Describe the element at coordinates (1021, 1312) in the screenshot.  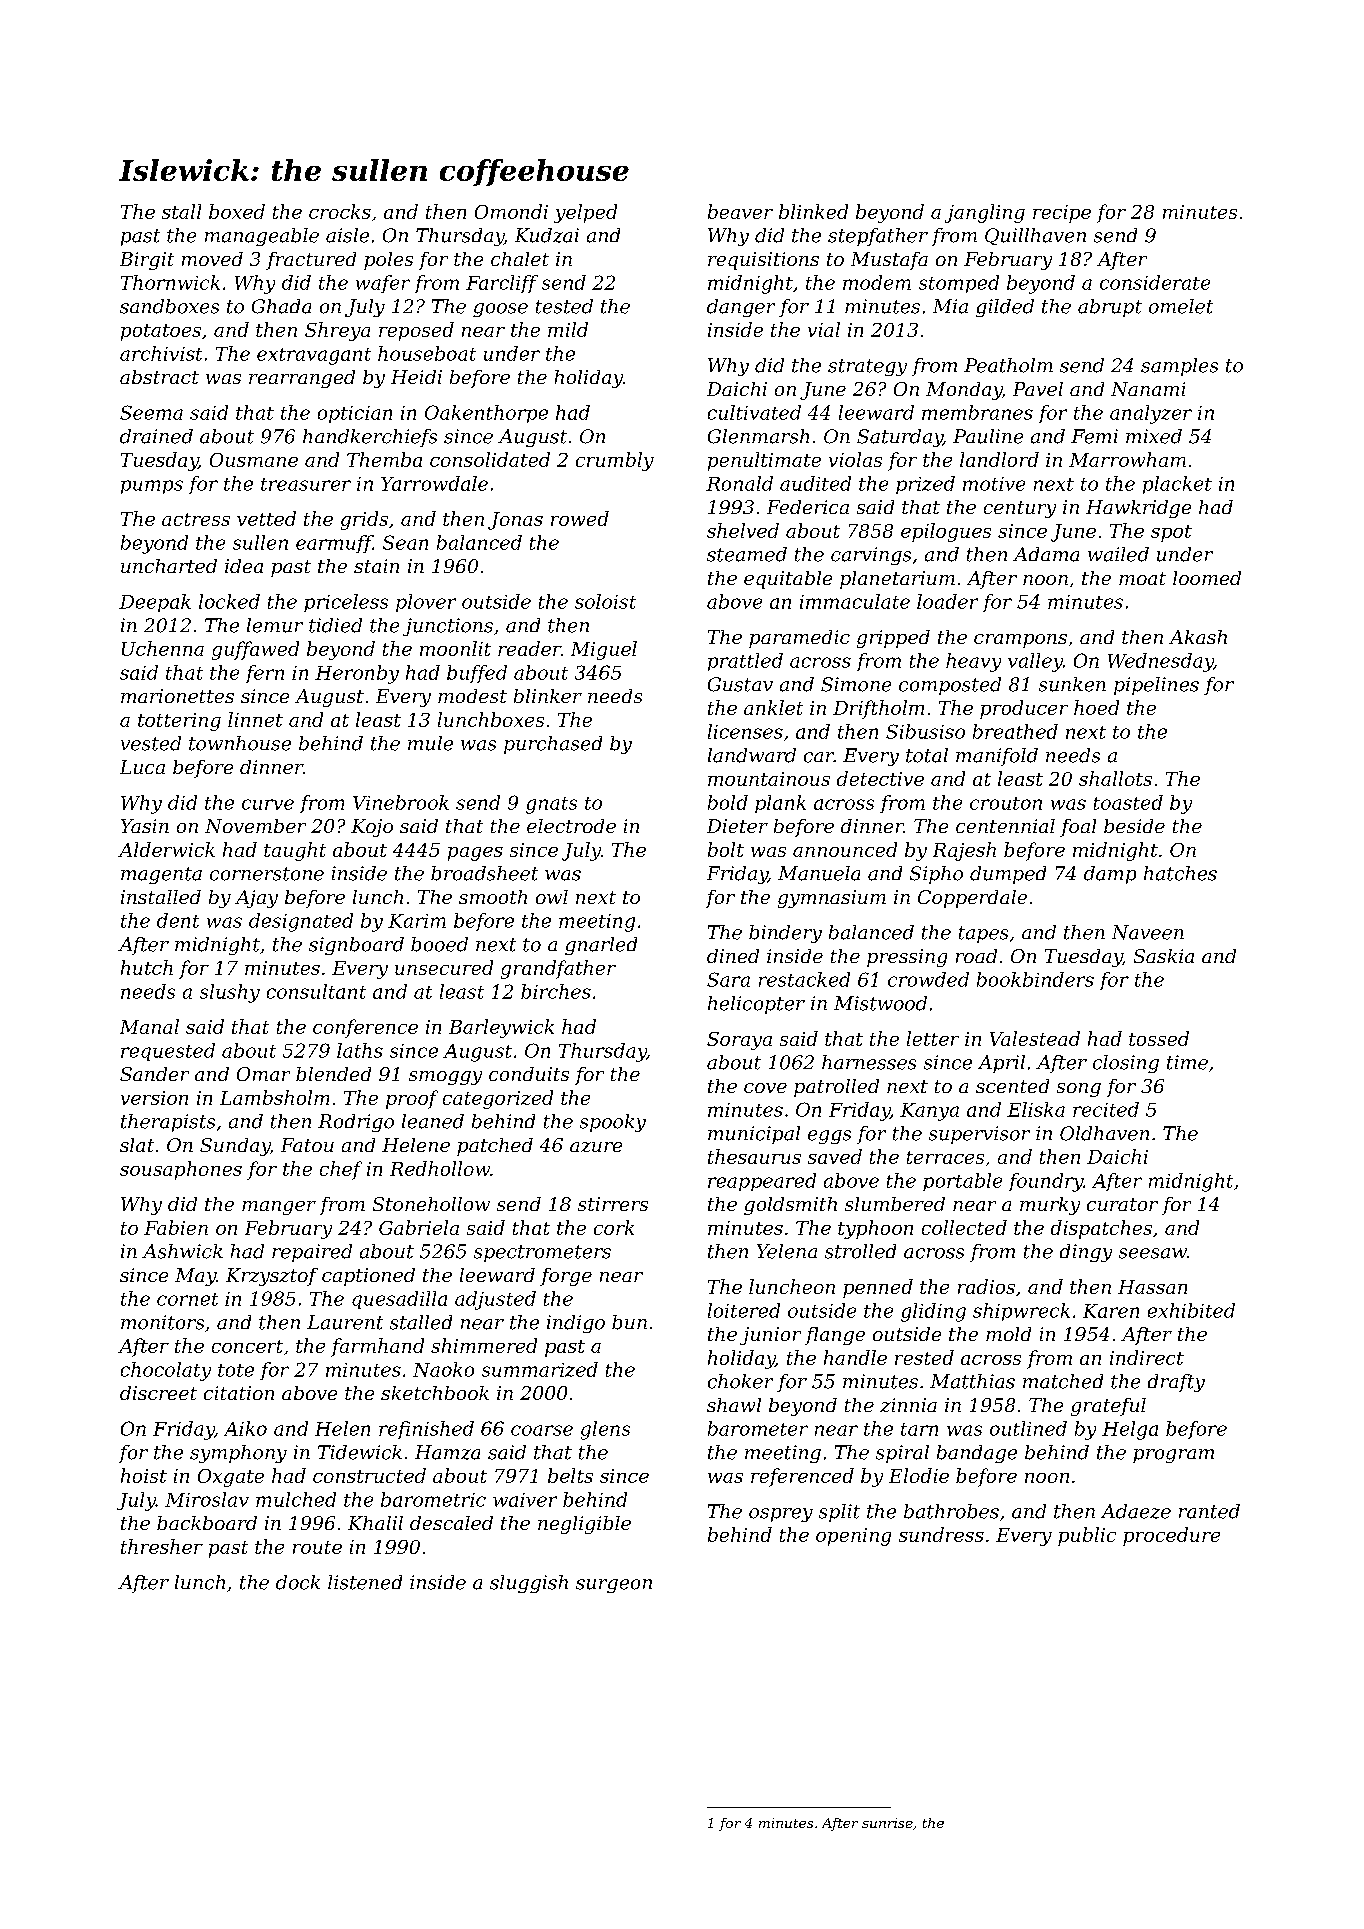
I see `shipwreck` at that location.
